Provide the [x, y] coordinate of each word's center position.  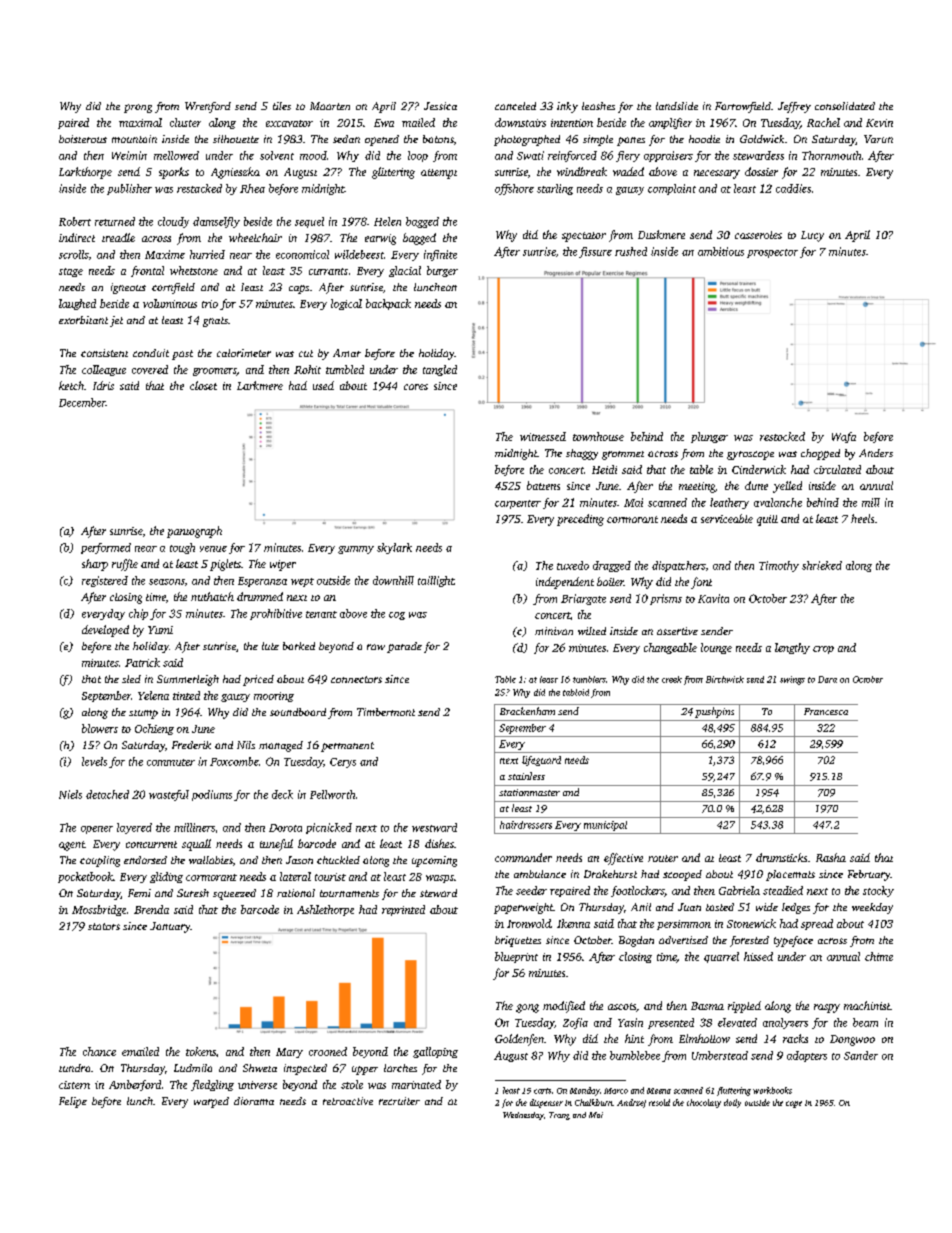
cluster [185, 122]
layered [134, 828]
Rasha [831, 857]
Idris [103, 385]
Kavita [713, 598]
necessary [717, 174]
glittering [393, 173]
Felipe [73, 1102]
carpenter [518, 504]
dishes [439, 843]
